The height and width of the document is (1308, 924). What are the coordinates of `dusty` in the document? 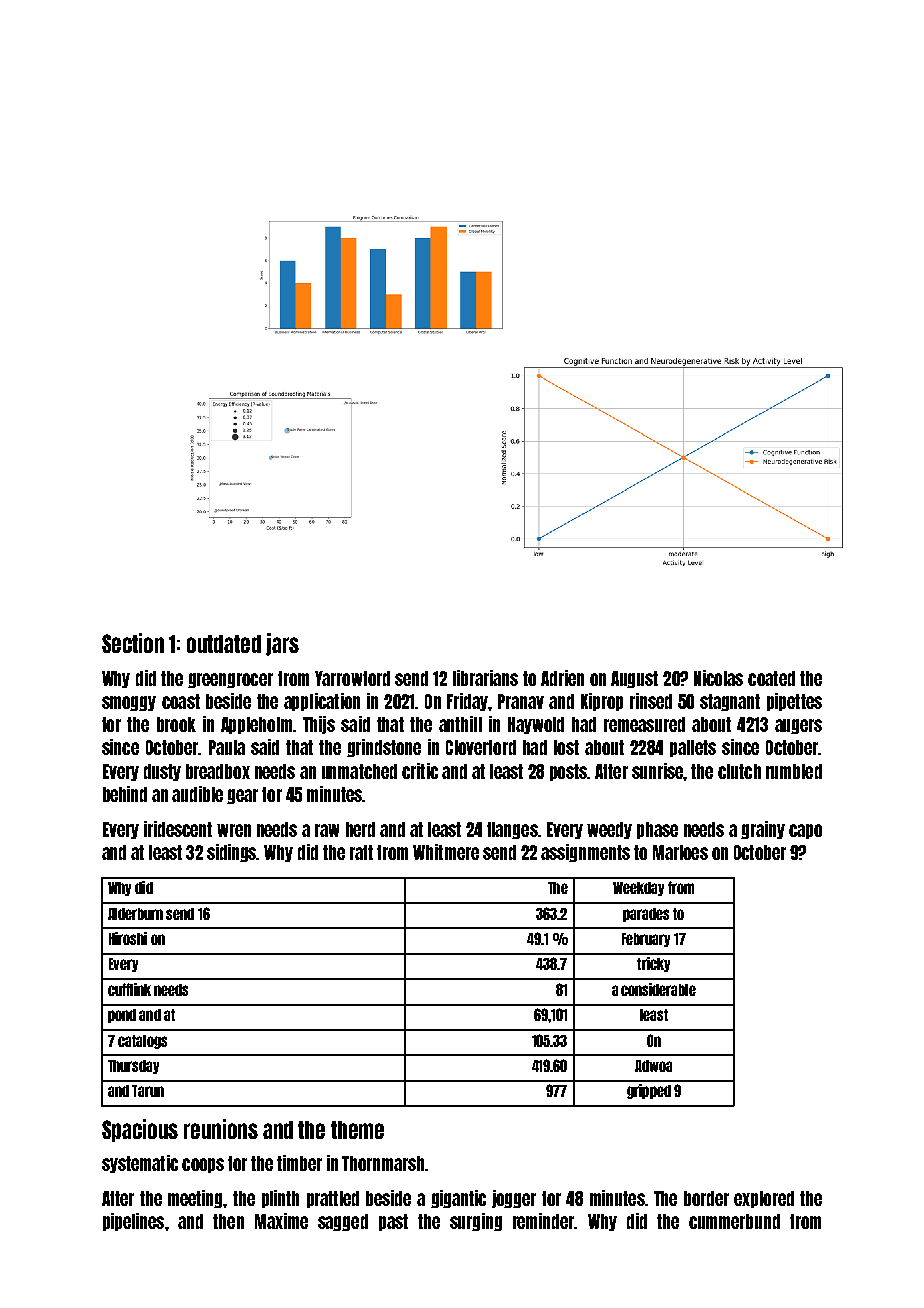 It's located at (162, 772).
